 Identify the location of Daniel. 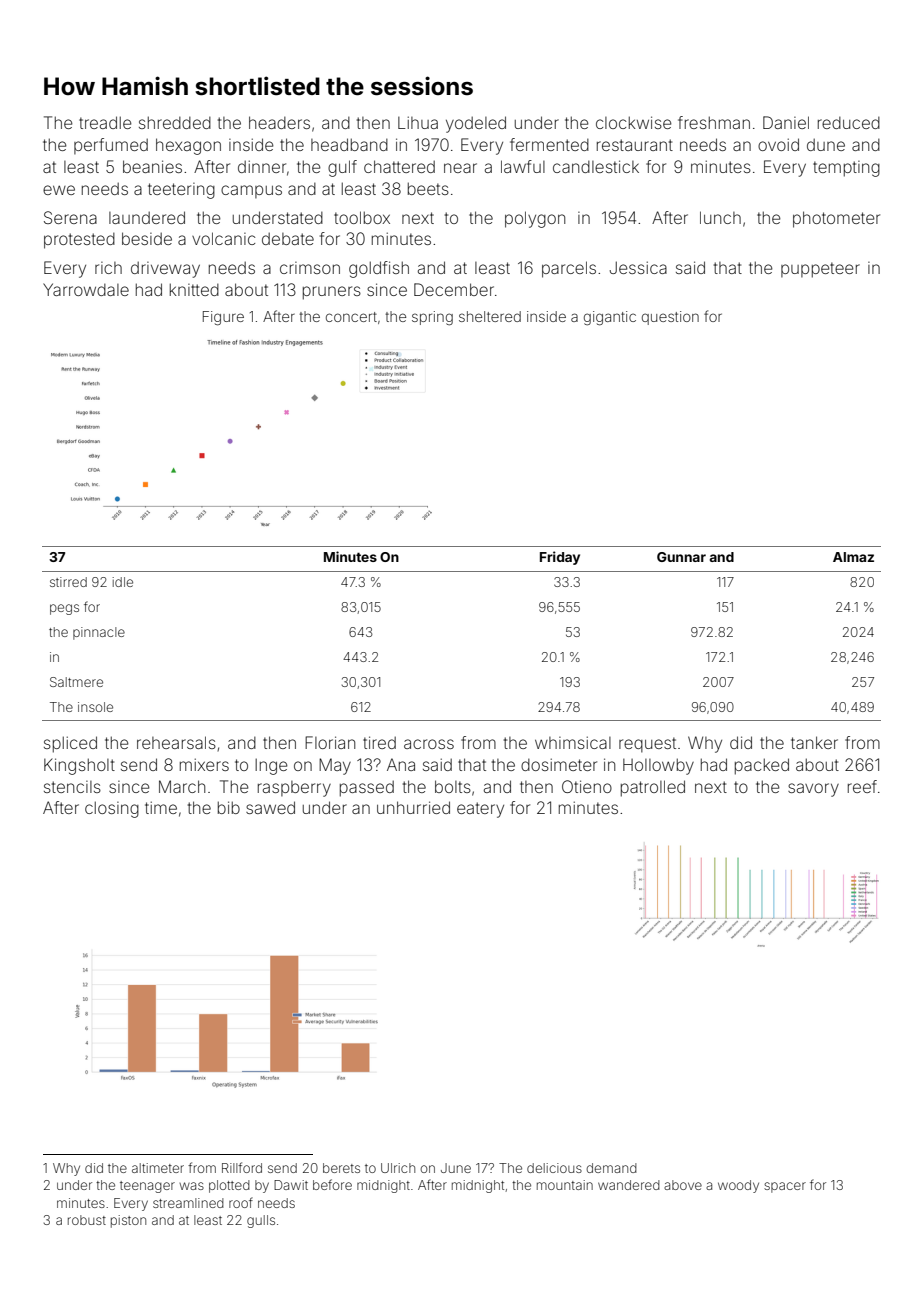
(786, 122).
